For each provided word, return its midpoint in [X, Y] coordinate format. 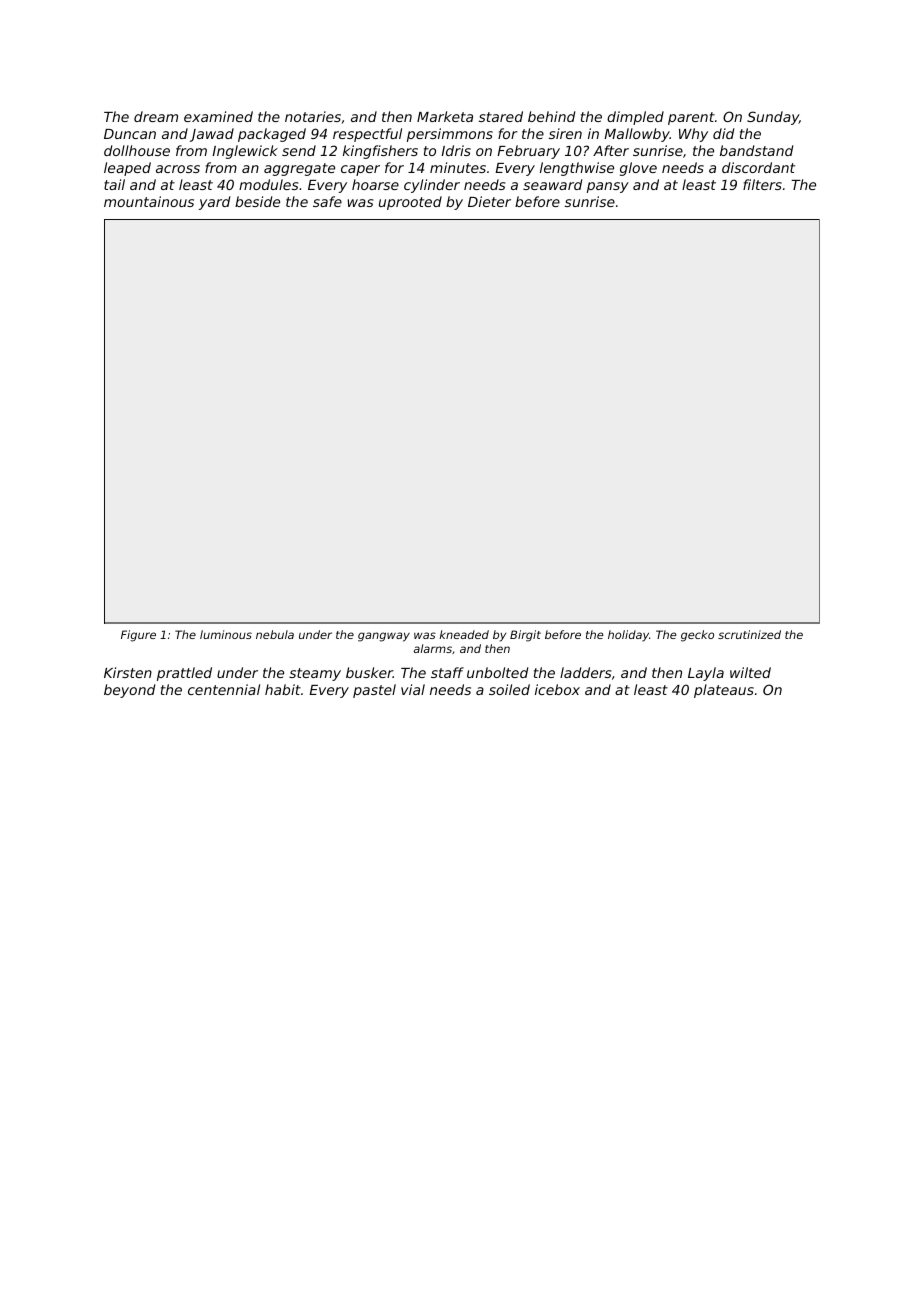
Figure [138, 636]
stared [501, 116]
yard [214, 203]
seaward [552, 184]
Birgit [525, 636]
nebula [275, 634]
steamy [315, 674]
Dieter [489, 201]
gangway [384, 637]
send [299, 150]
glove [638, 169]
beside [257, 201]
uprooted [410, 203]
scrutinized [749, 634]
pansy [608, 187]
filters [762, 184]
